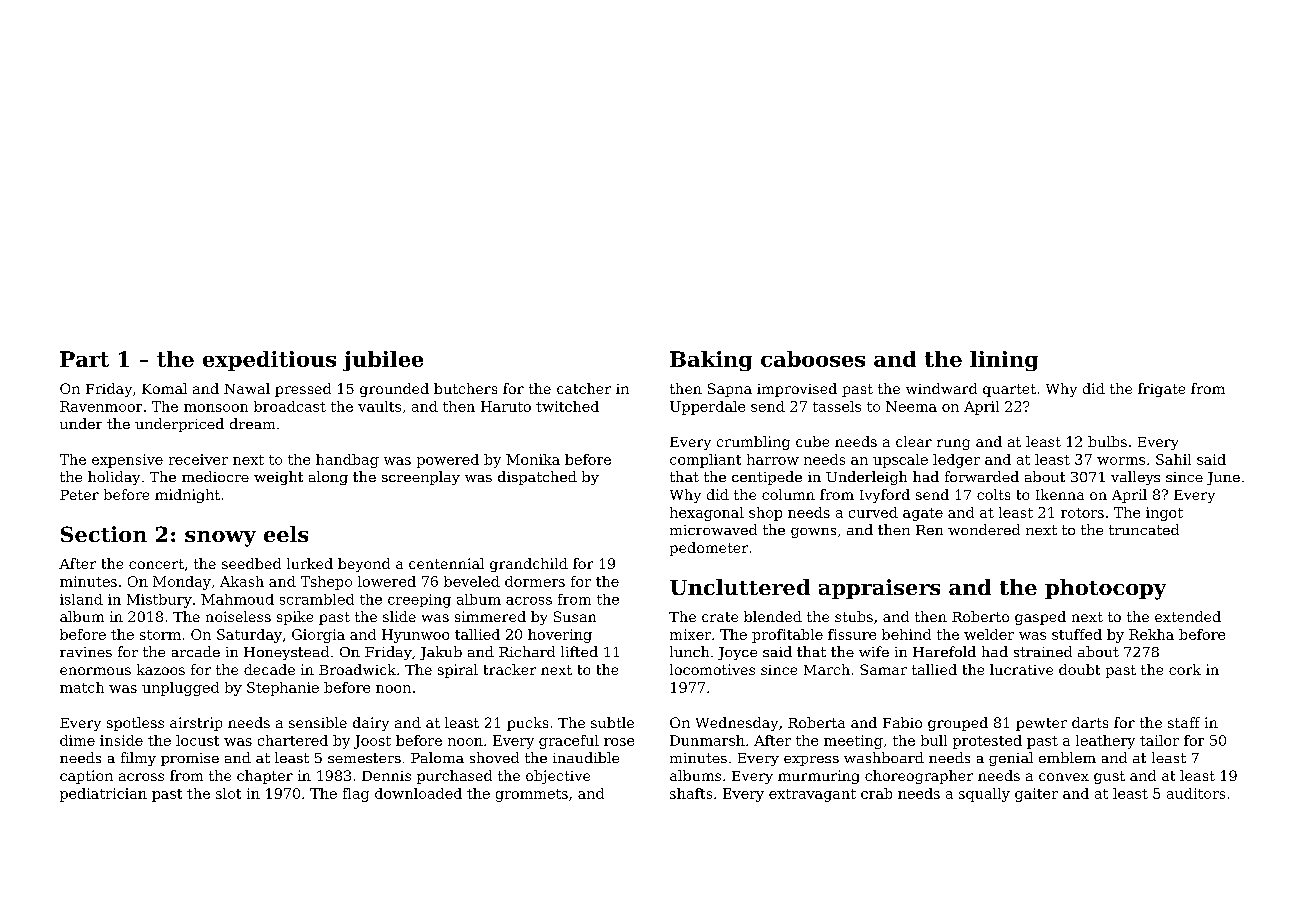  What do you see at coordinates (1004, 361) in the image?
I see `lining` at bounding box center [1004, 361].
